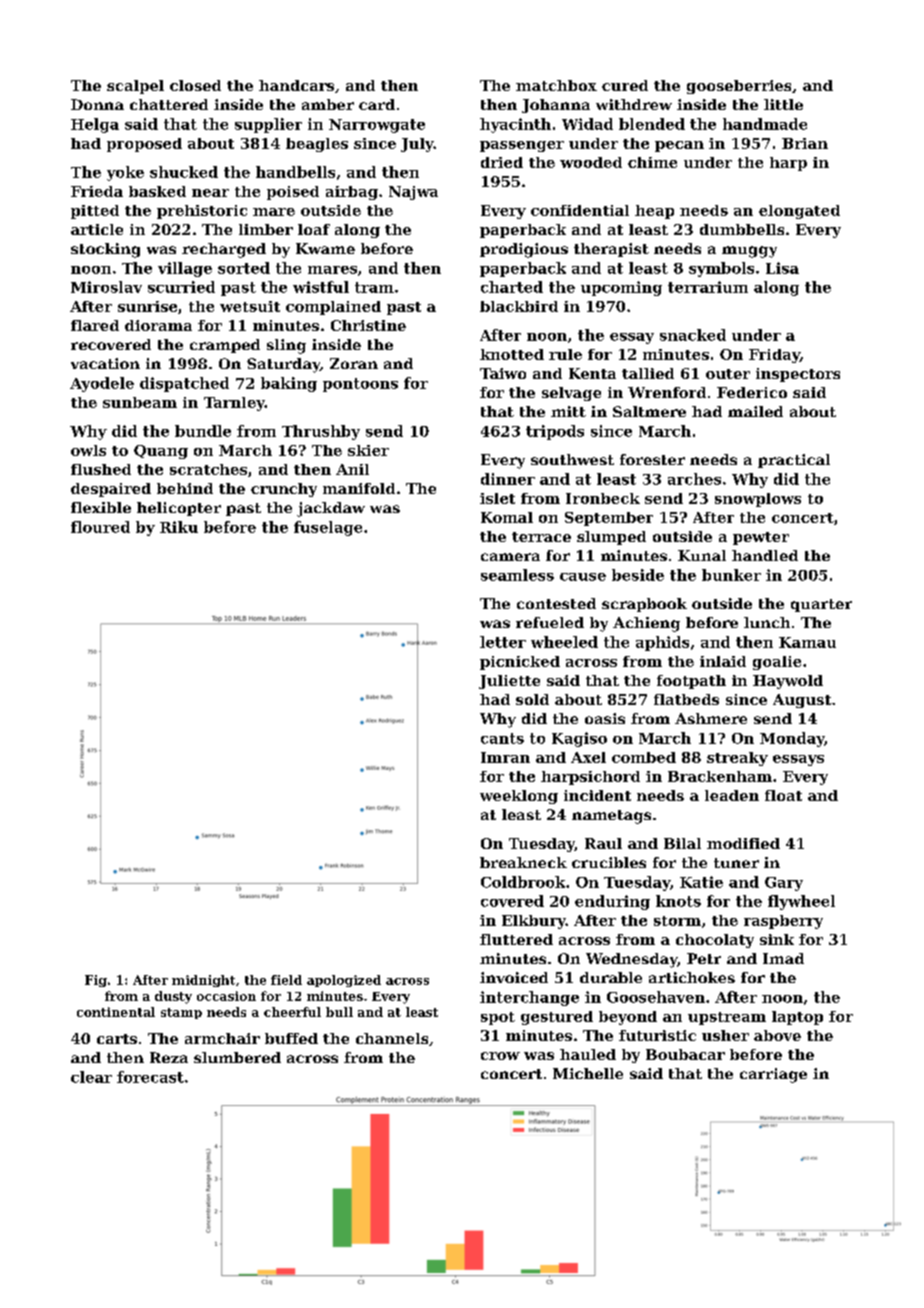 The image size is (924, 1308). Describe the element at coordinates (100, 527) in the image. I see `floured` at that location.
